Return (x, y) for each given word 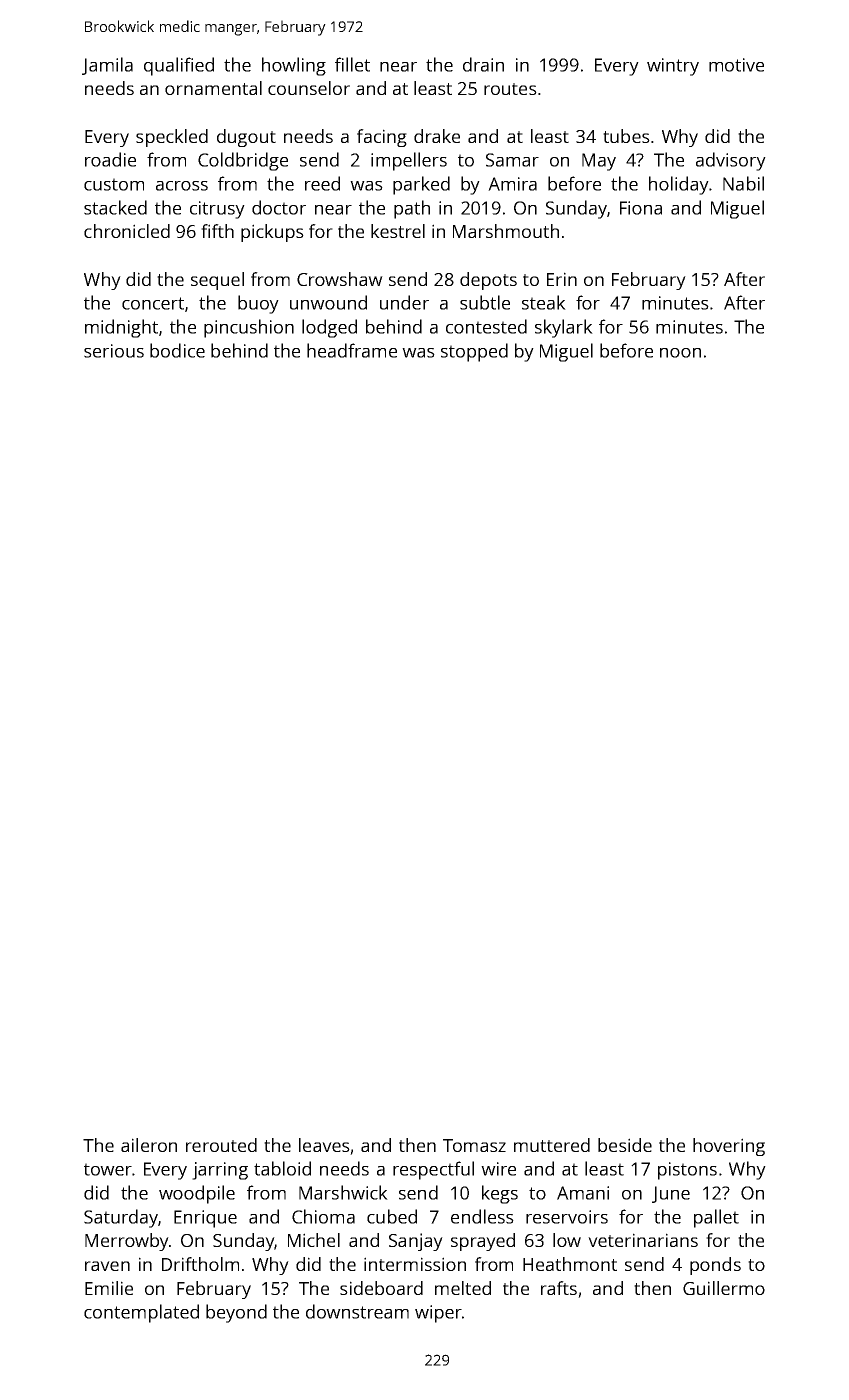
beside (625, 1145)
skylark (564, 328)
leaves (324, 1145)
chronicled (127, 231)
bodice (177, 350)
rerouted (221, 1145)
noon (680, 353)
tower (108, 1169)
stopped (474, 352)
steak (544, 302)
